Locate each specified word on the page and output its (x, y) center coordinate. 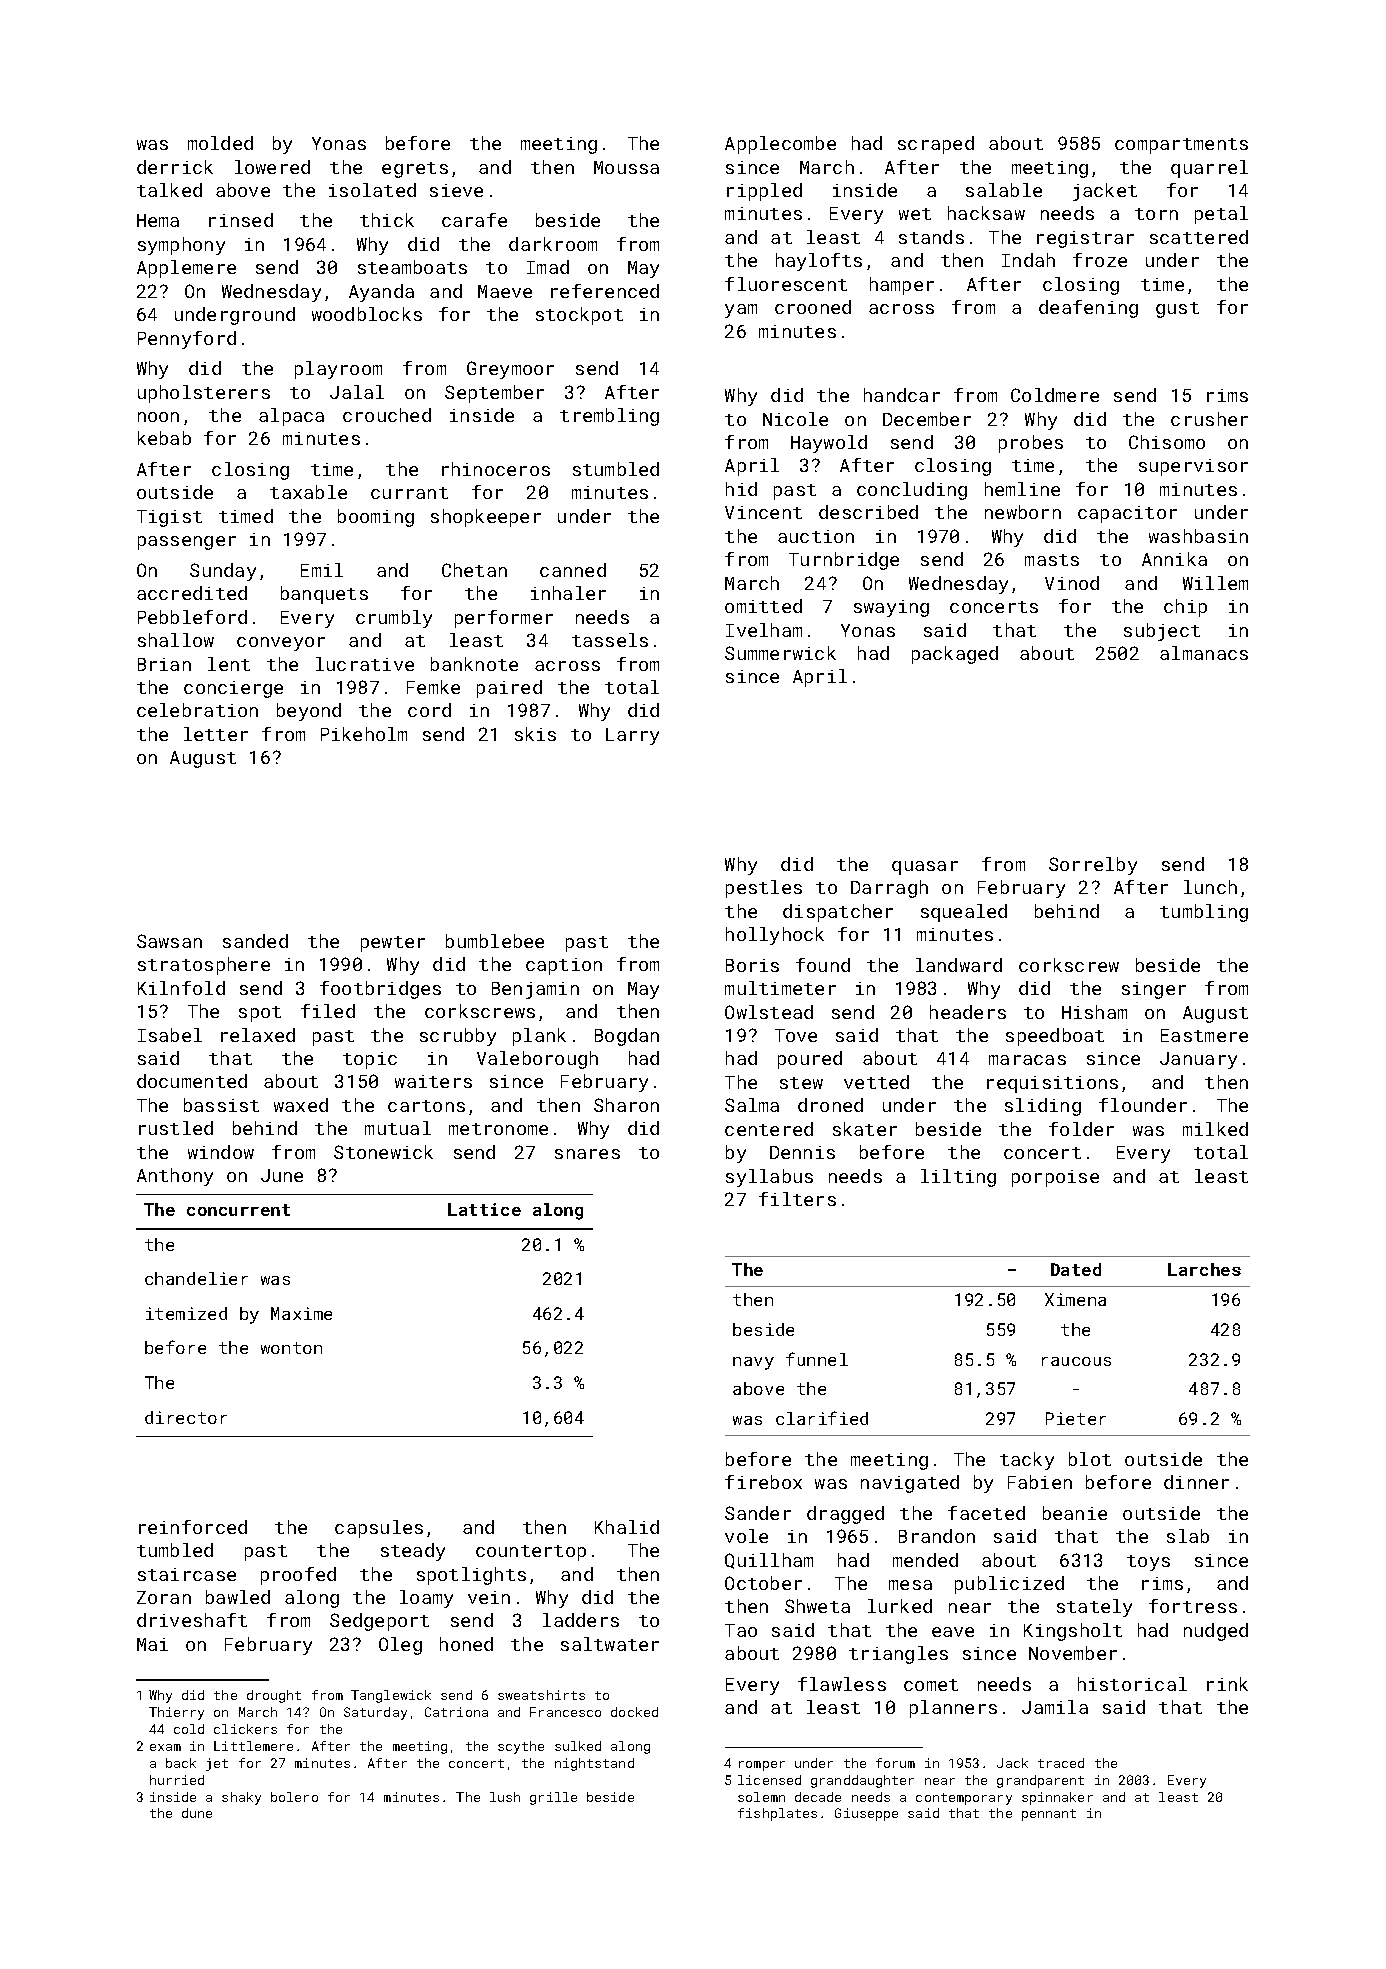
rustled (176, 1128)
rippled (764, 192)
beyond (309, 712)
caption (564, 966)
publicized (1009, 1585)
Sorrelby (1093, 866)
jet (217, 1764)
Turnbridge (844, 561)
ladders (581, 1620)
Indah (1028, 260)
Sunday (223, 572)
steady (413, 1552)
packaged (955, 655)
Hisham (1094, 1012)
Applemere (186, 269)
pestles (764, 889)
